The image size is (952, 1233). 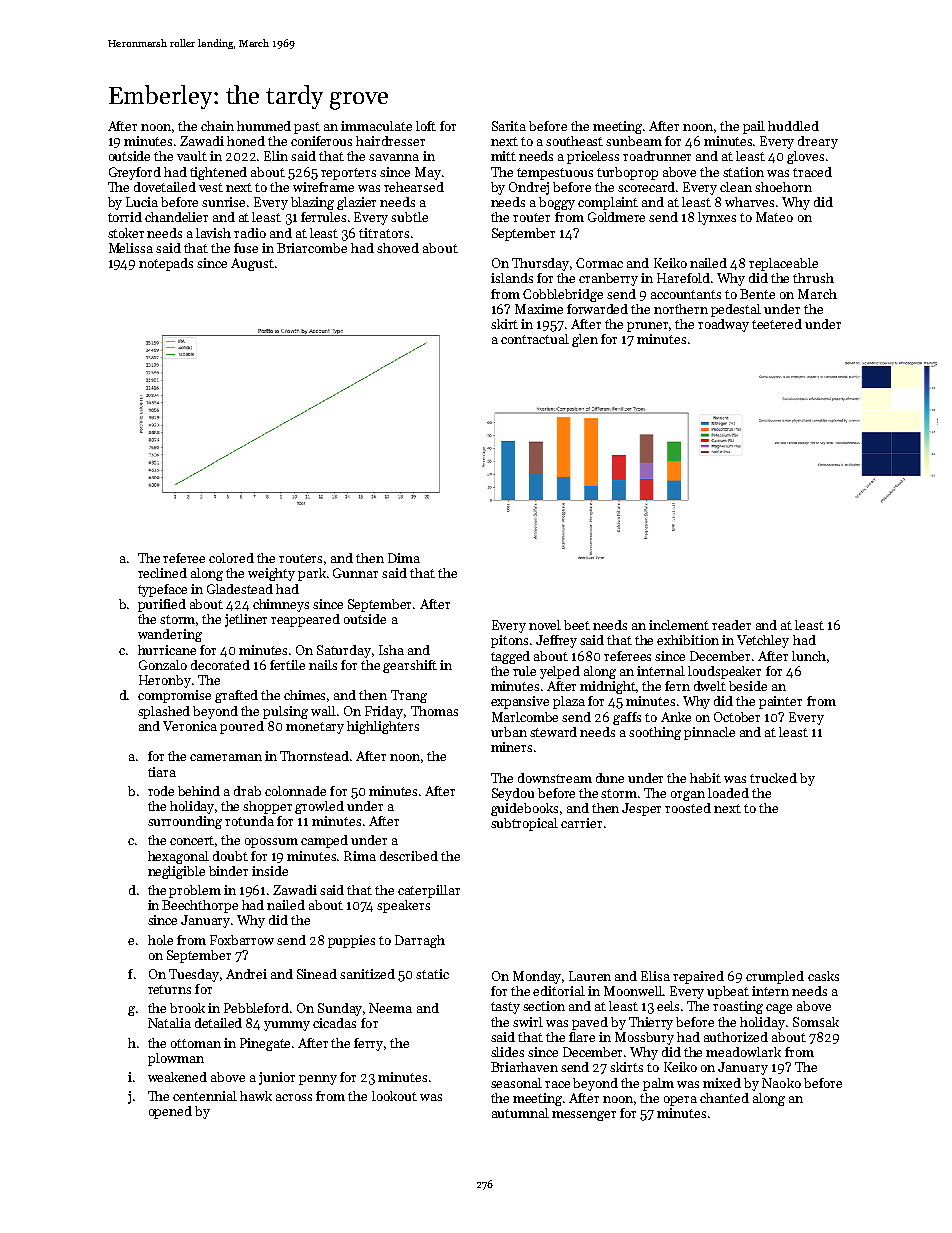 I want to click on Thomas, so click(x=434, y=711).
